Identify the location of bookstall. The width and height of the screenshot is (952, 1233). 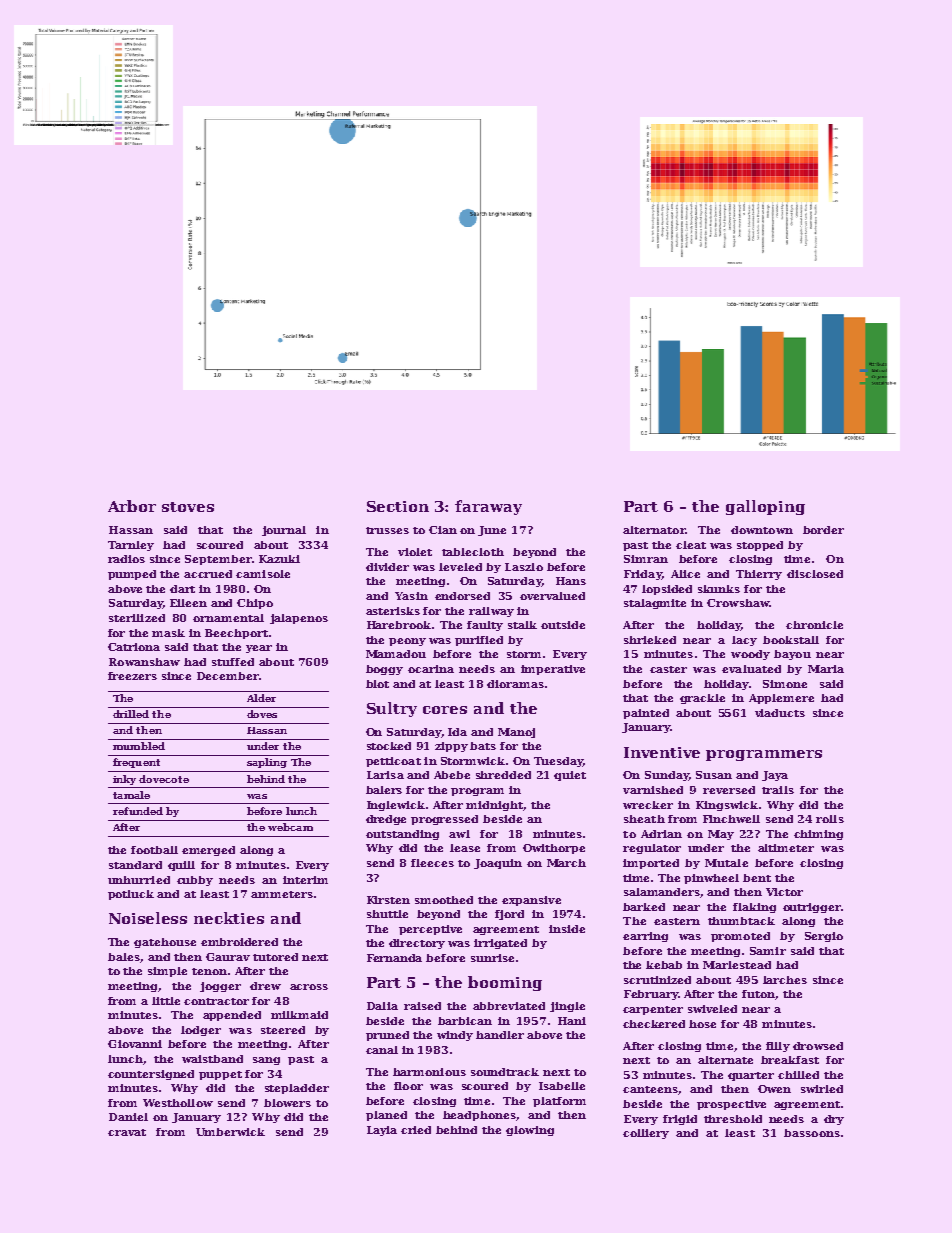
(791, 640).
